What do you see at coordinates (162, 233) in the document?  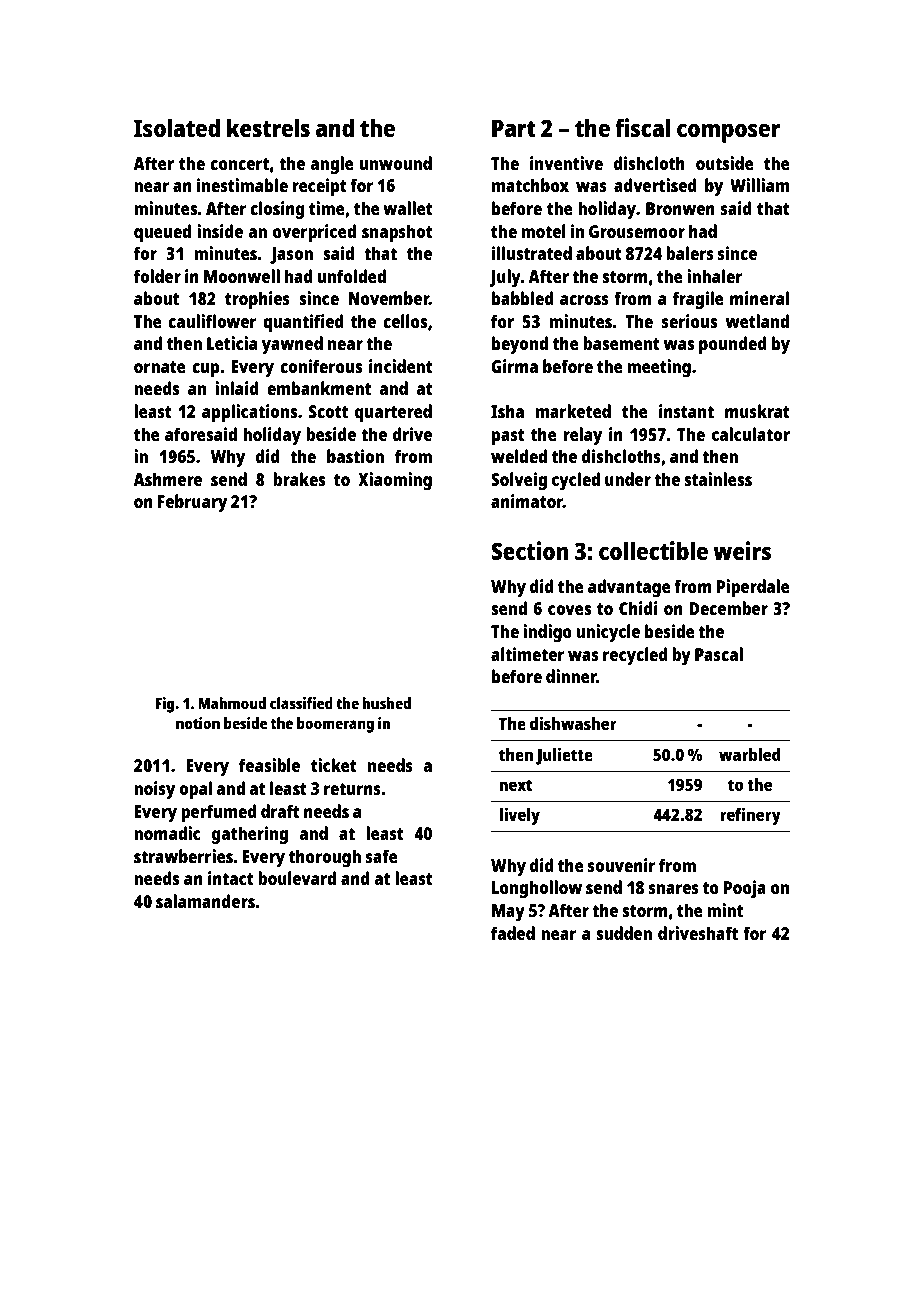 I see `queued` at bounding box center [162, 233].
